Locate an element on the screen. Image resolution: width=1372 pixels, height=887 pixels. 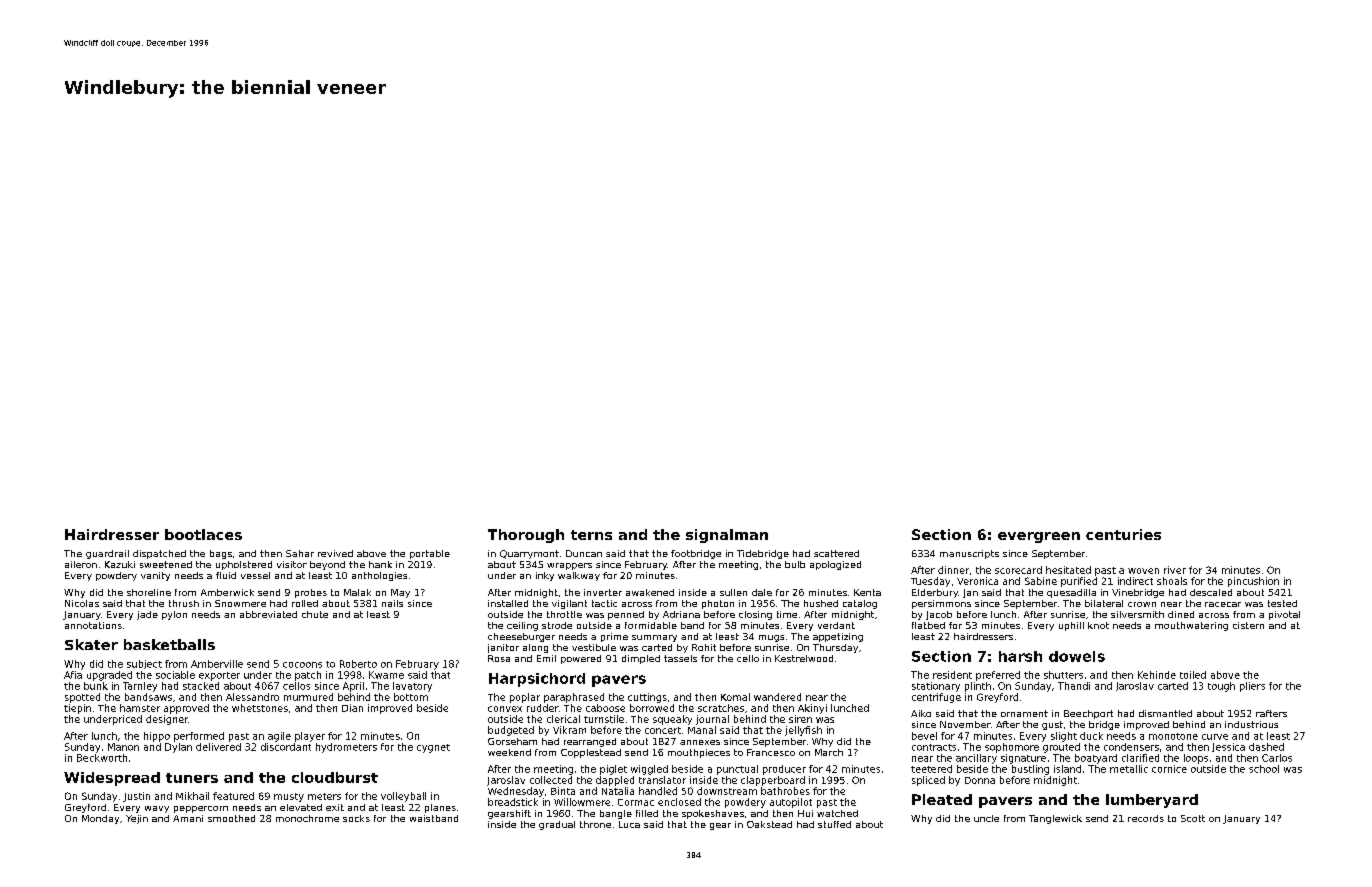
volleyball is located at coordinates (403, 797).
